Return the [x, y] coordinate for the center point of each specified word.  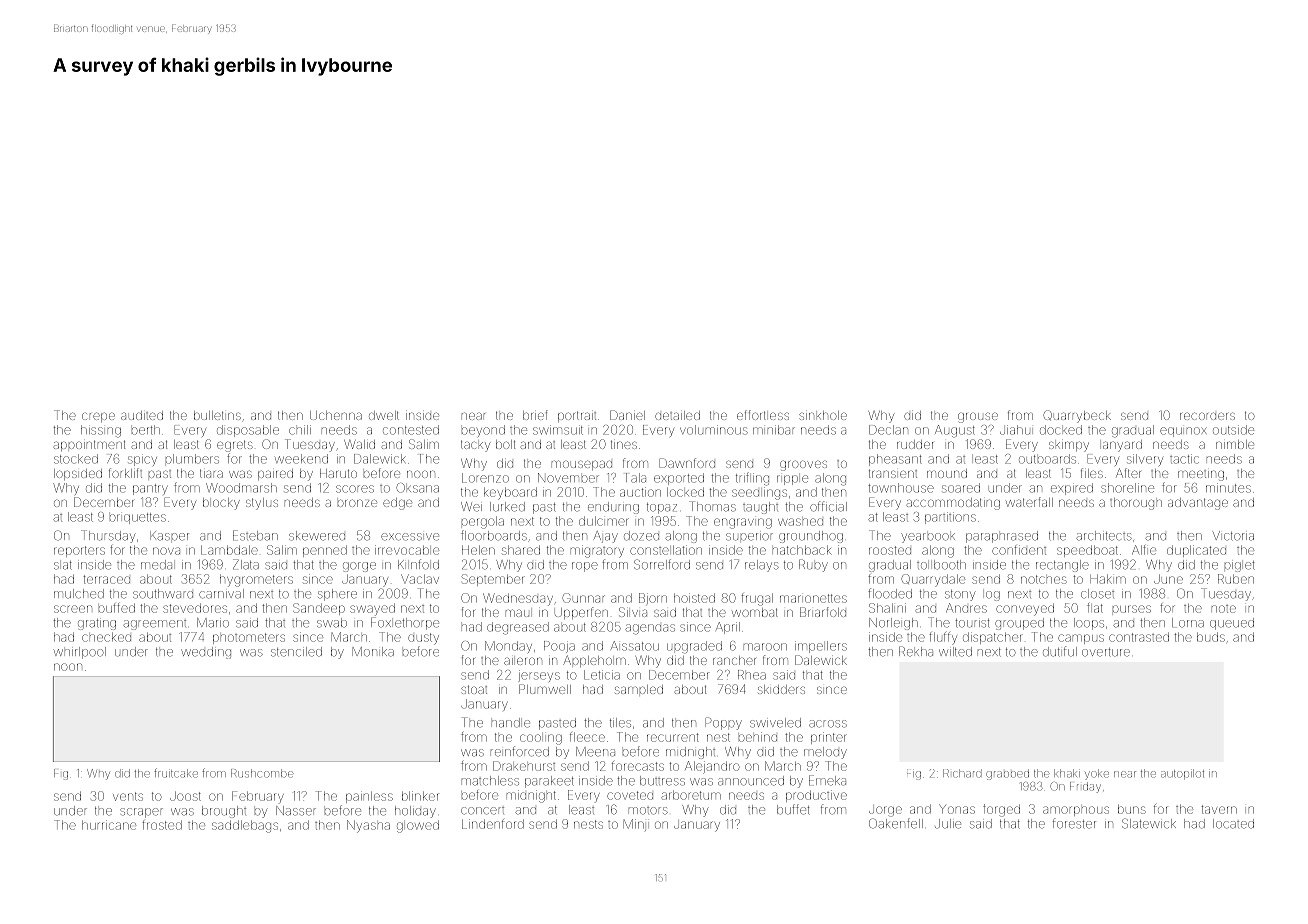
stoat [474, 689]
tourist [972, 623]
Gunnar [583, 598]
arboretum [691, 795]
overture [1106, 652]
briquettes [138, 518]
